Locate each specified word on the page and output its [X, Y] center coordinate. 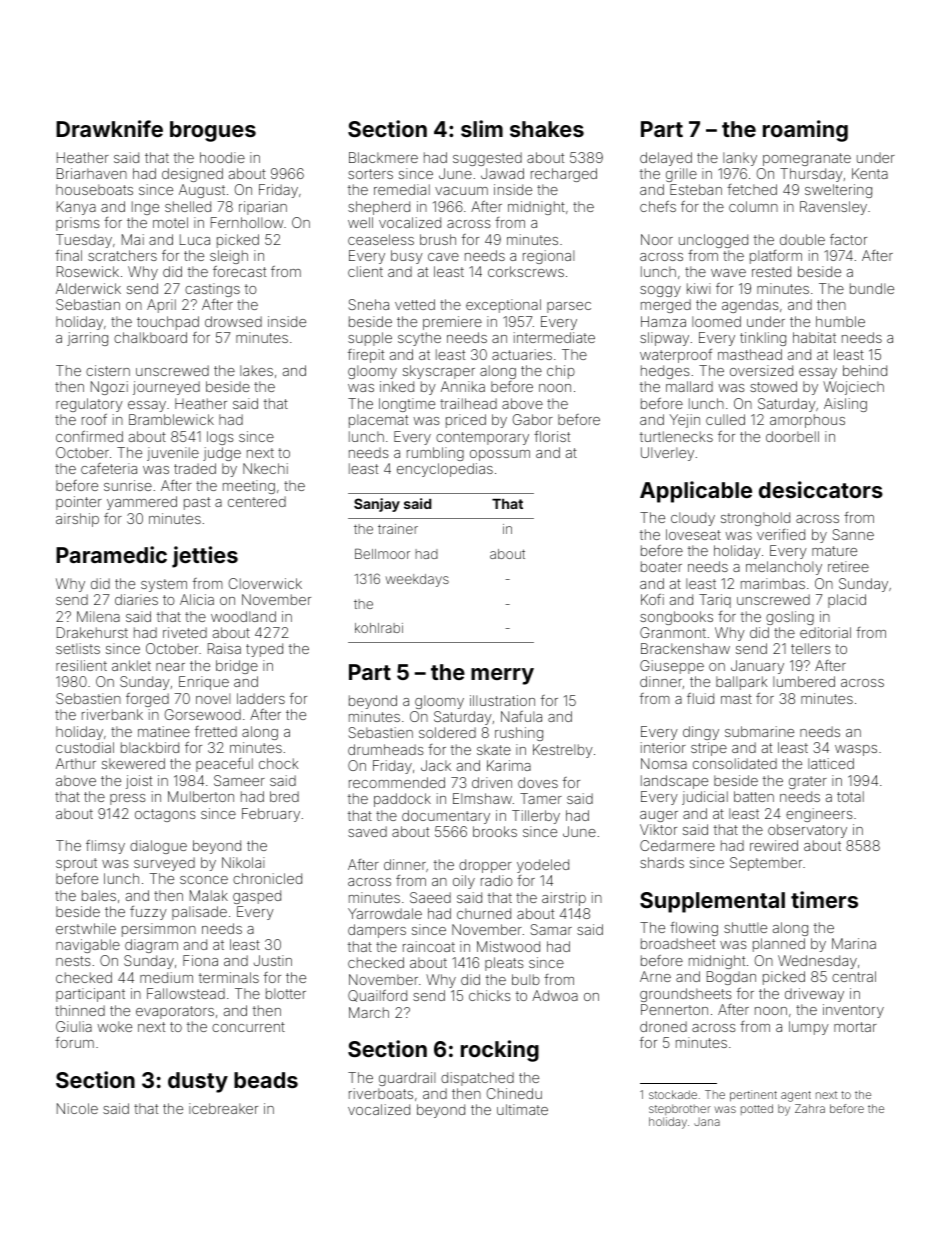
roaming [805, 131]
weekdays [417, 580]
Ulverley [667, 454]
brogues [213, 131]
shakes [547, 129]
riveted [185, 632]
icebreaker [223, 1108]
